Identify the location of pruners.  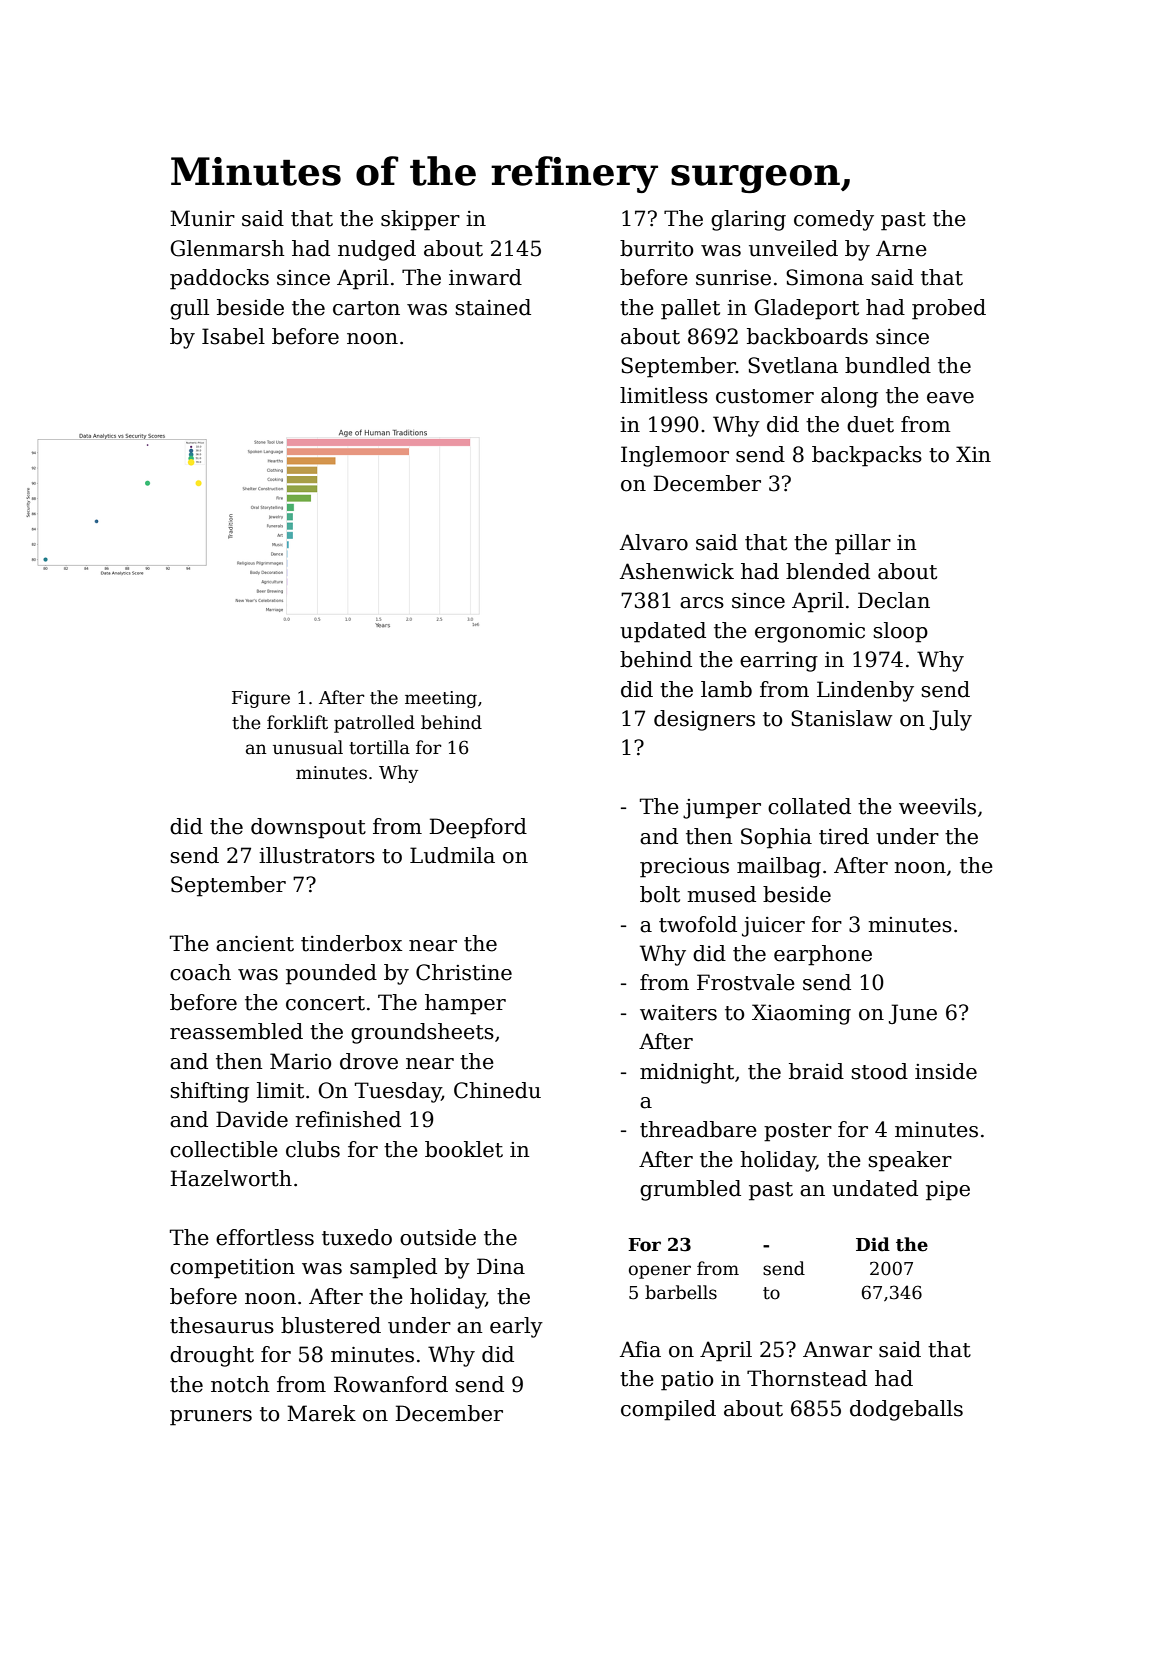
(211, 1418).
